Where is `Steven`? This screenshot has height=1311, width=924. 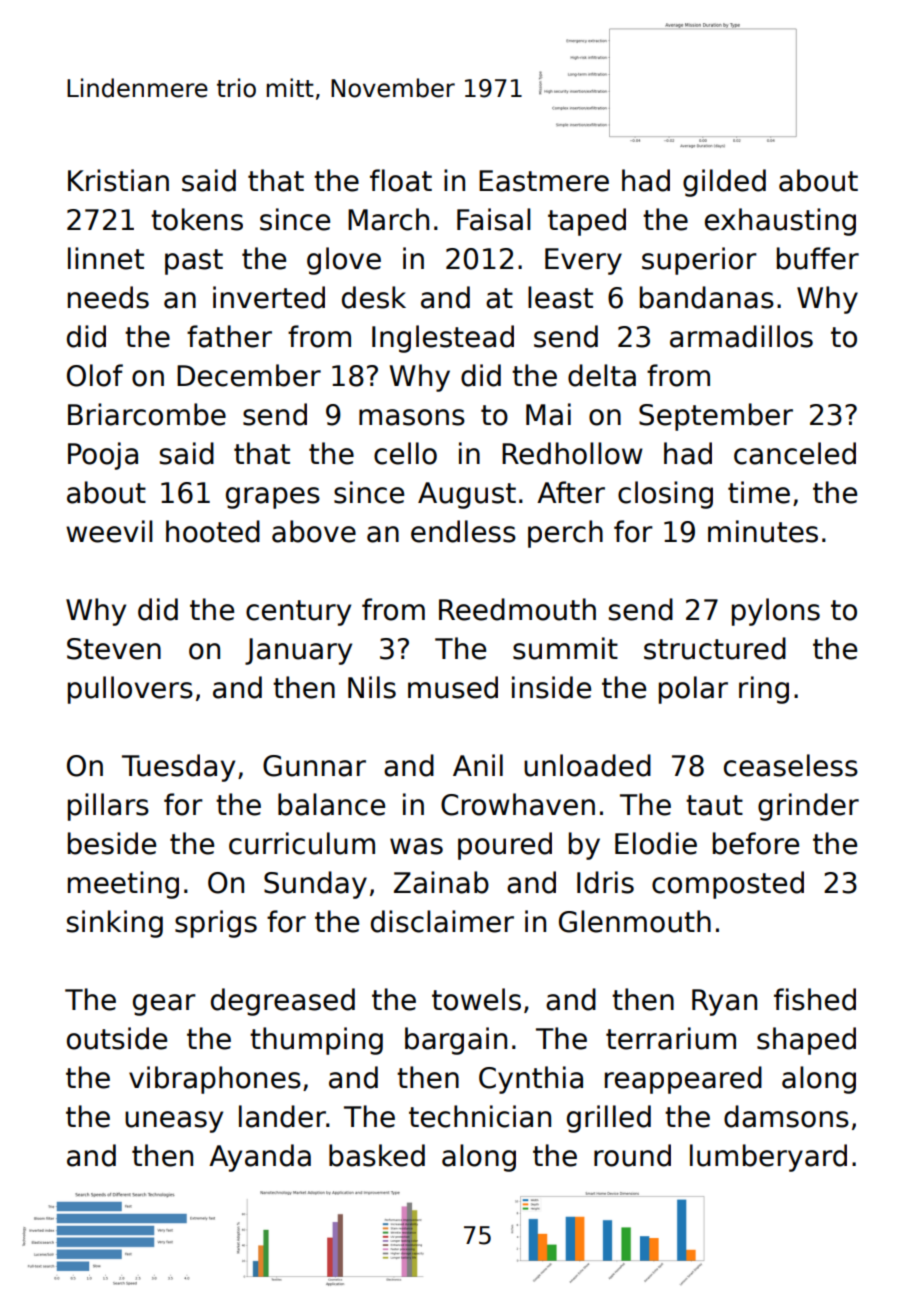 Steven is located at coordinates (114, 649).
